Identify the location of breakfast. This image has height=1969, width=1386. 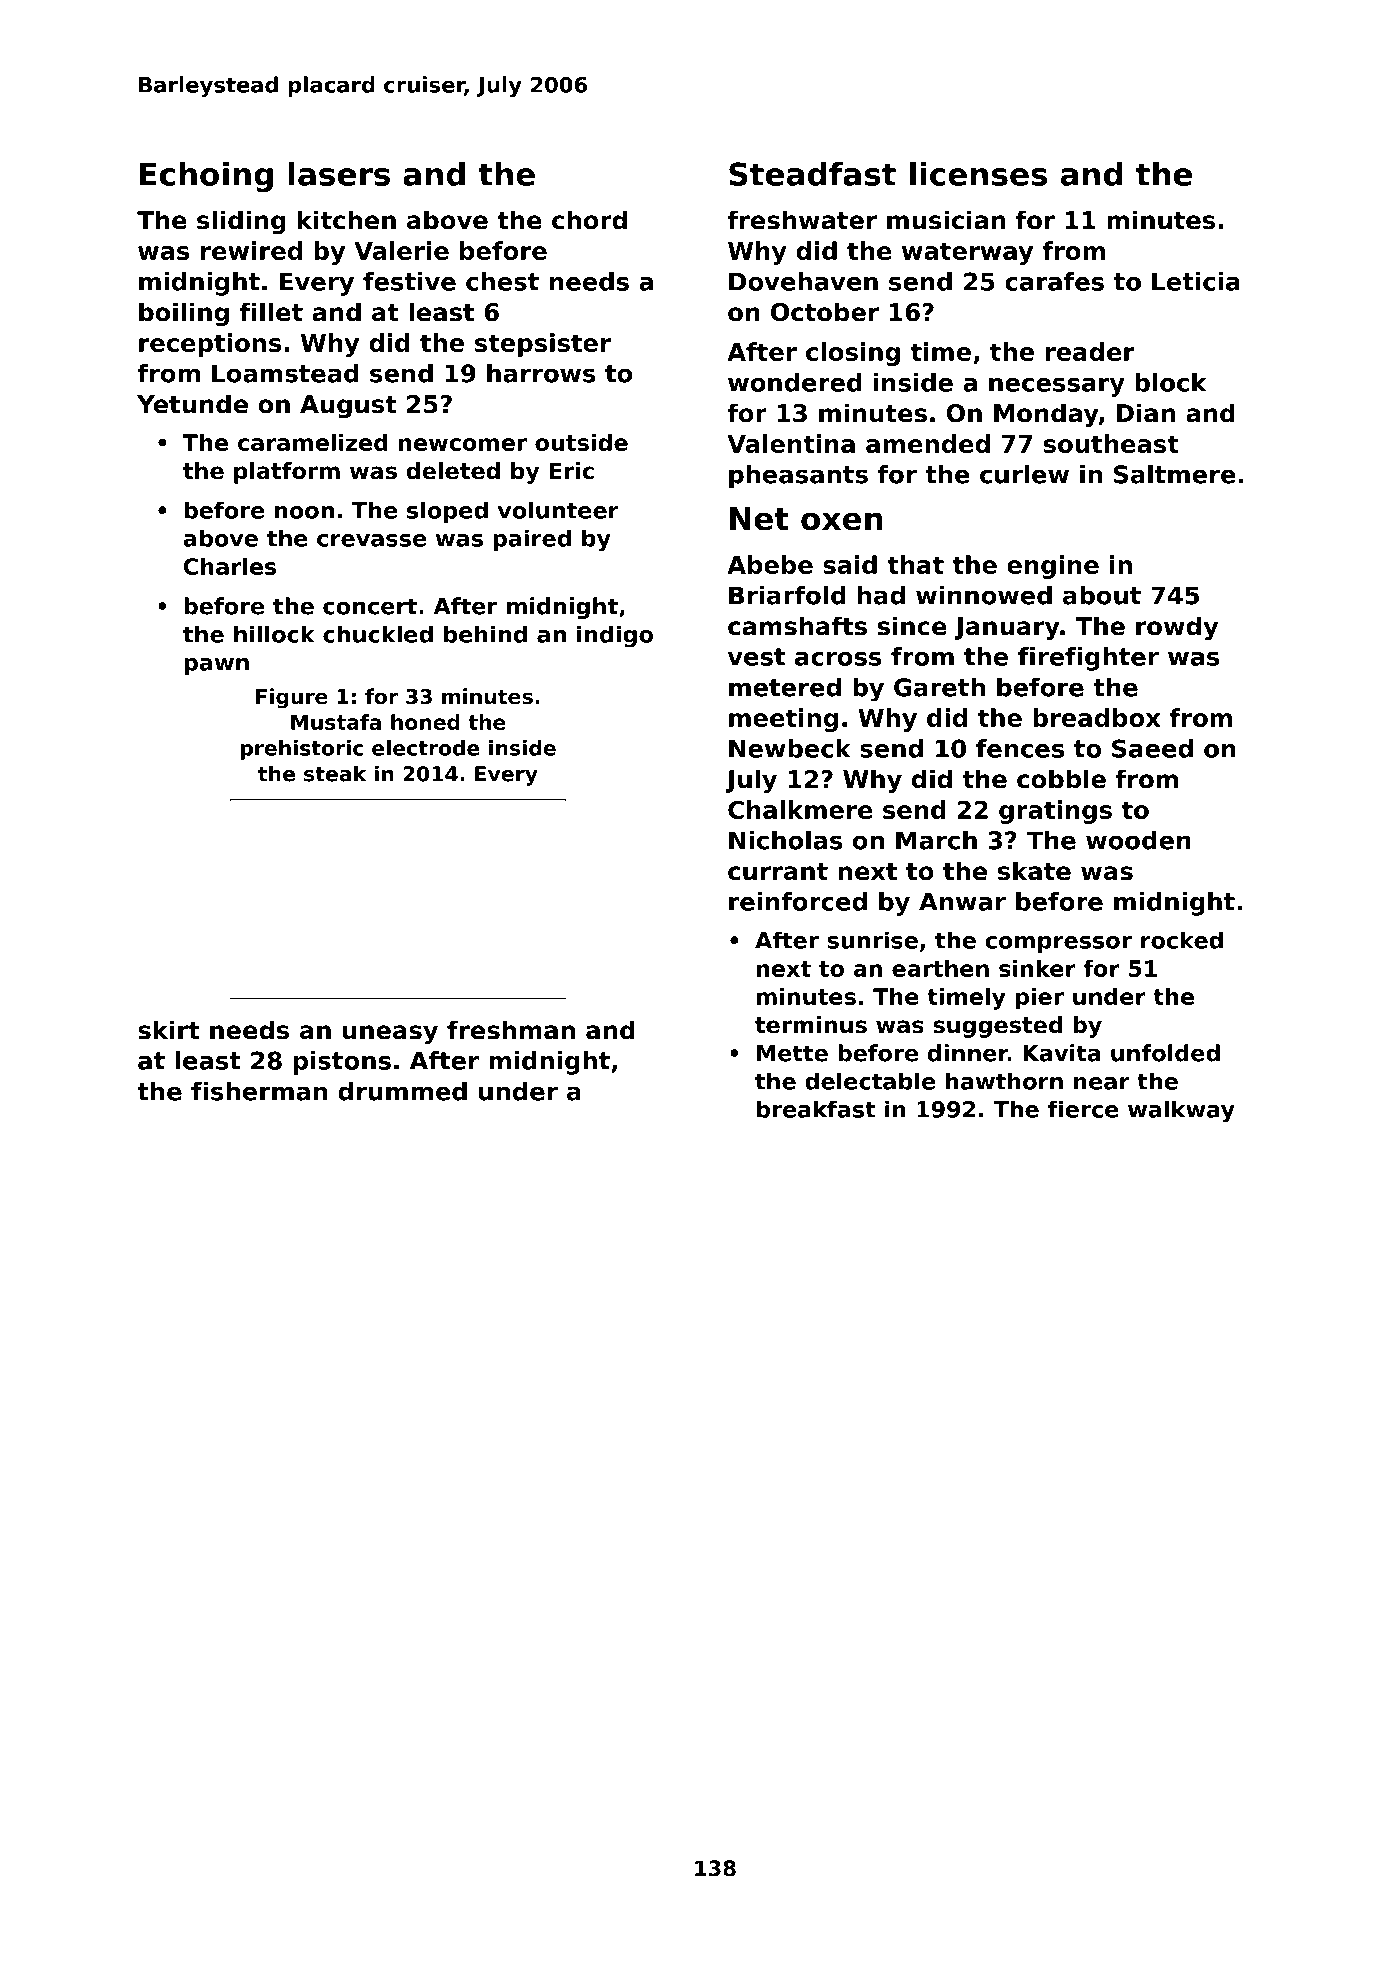
(816, 1109).
